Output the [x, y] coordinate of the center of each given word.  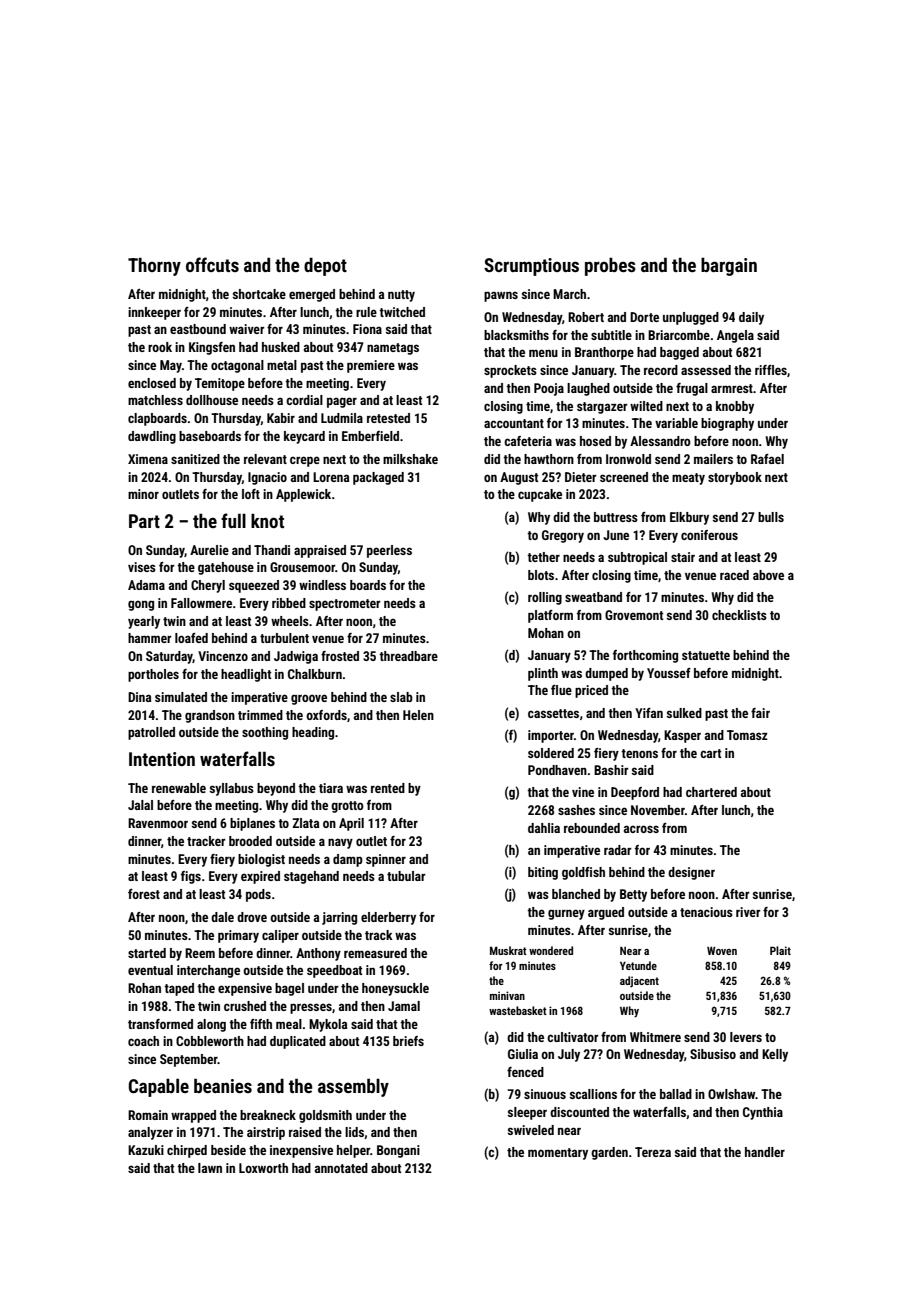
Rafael [767, 459]
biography [727, 424]
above [768, 575]
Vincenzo [223, 656]
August [519, 478]
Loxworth [263, 1168]
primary [238, 936]
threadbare [408, 656]
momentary [558, 1154]
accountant [514, 423]
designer [691, 873]
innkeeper [154, 313]
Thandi [272, 550]
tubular [406, 876]
